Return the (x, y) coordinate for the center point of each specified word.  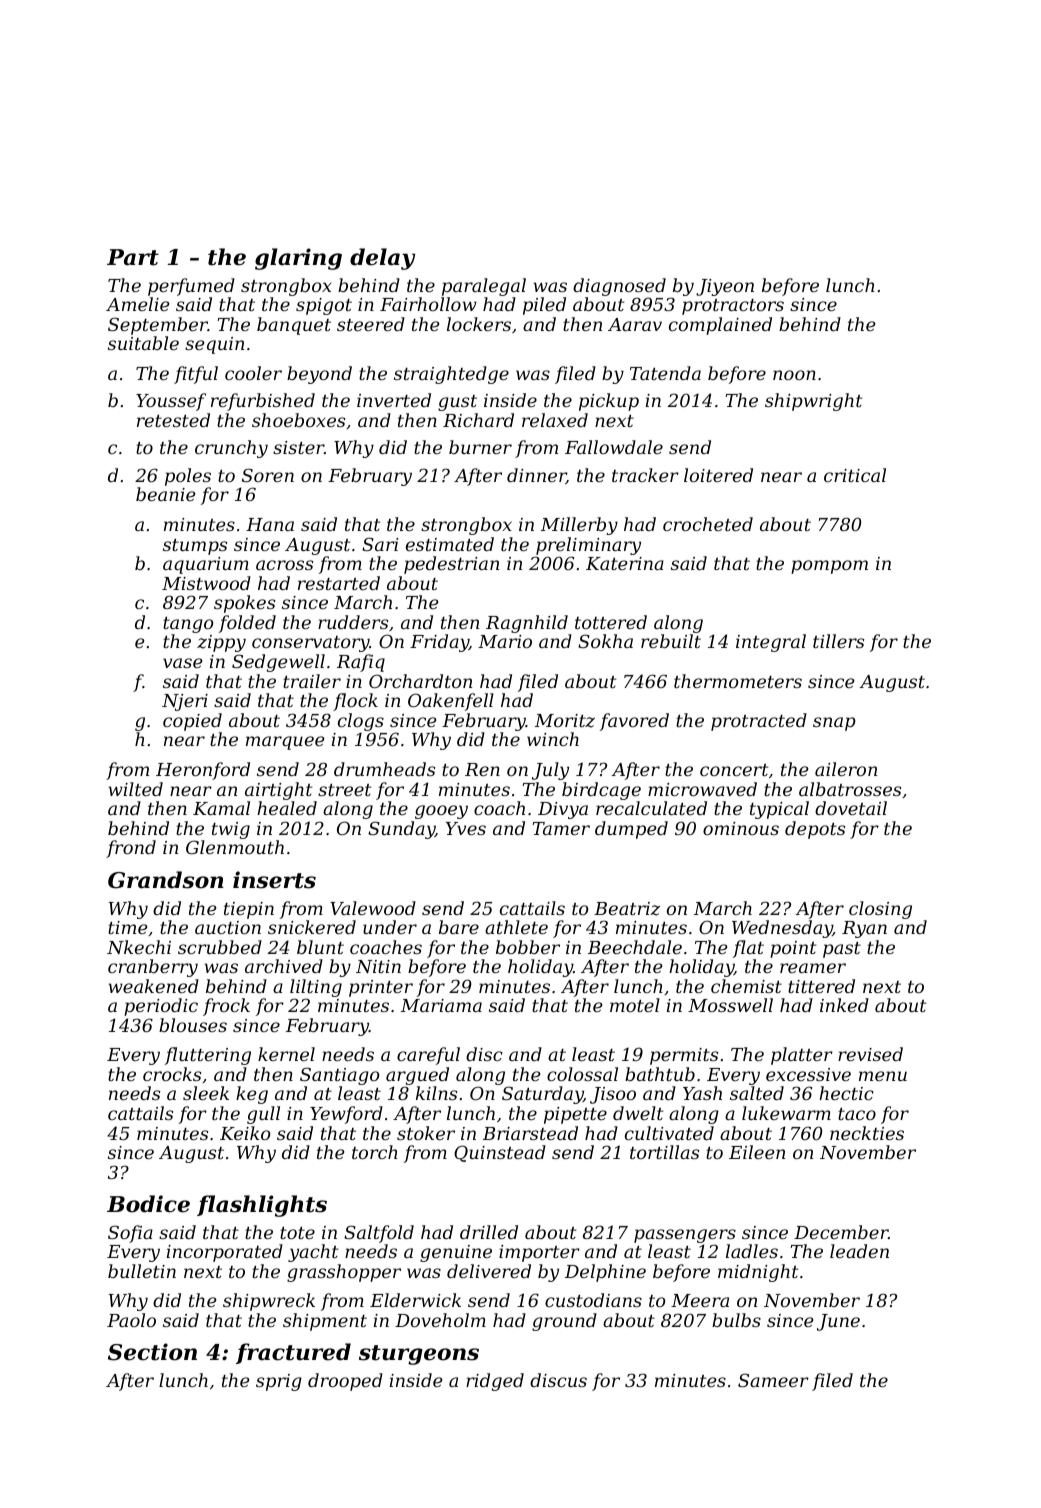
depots (815, 830)
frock (226, 1007)
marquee (285, 743)
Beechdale (635, 947)
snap (834, 724)
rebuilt (671, 641)
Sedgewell (278, 663)
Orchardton (420, 681)
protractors (733, 307)
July (550, 771)
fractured (293, 1353)
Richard (478, 420)
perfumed (191, 287)
